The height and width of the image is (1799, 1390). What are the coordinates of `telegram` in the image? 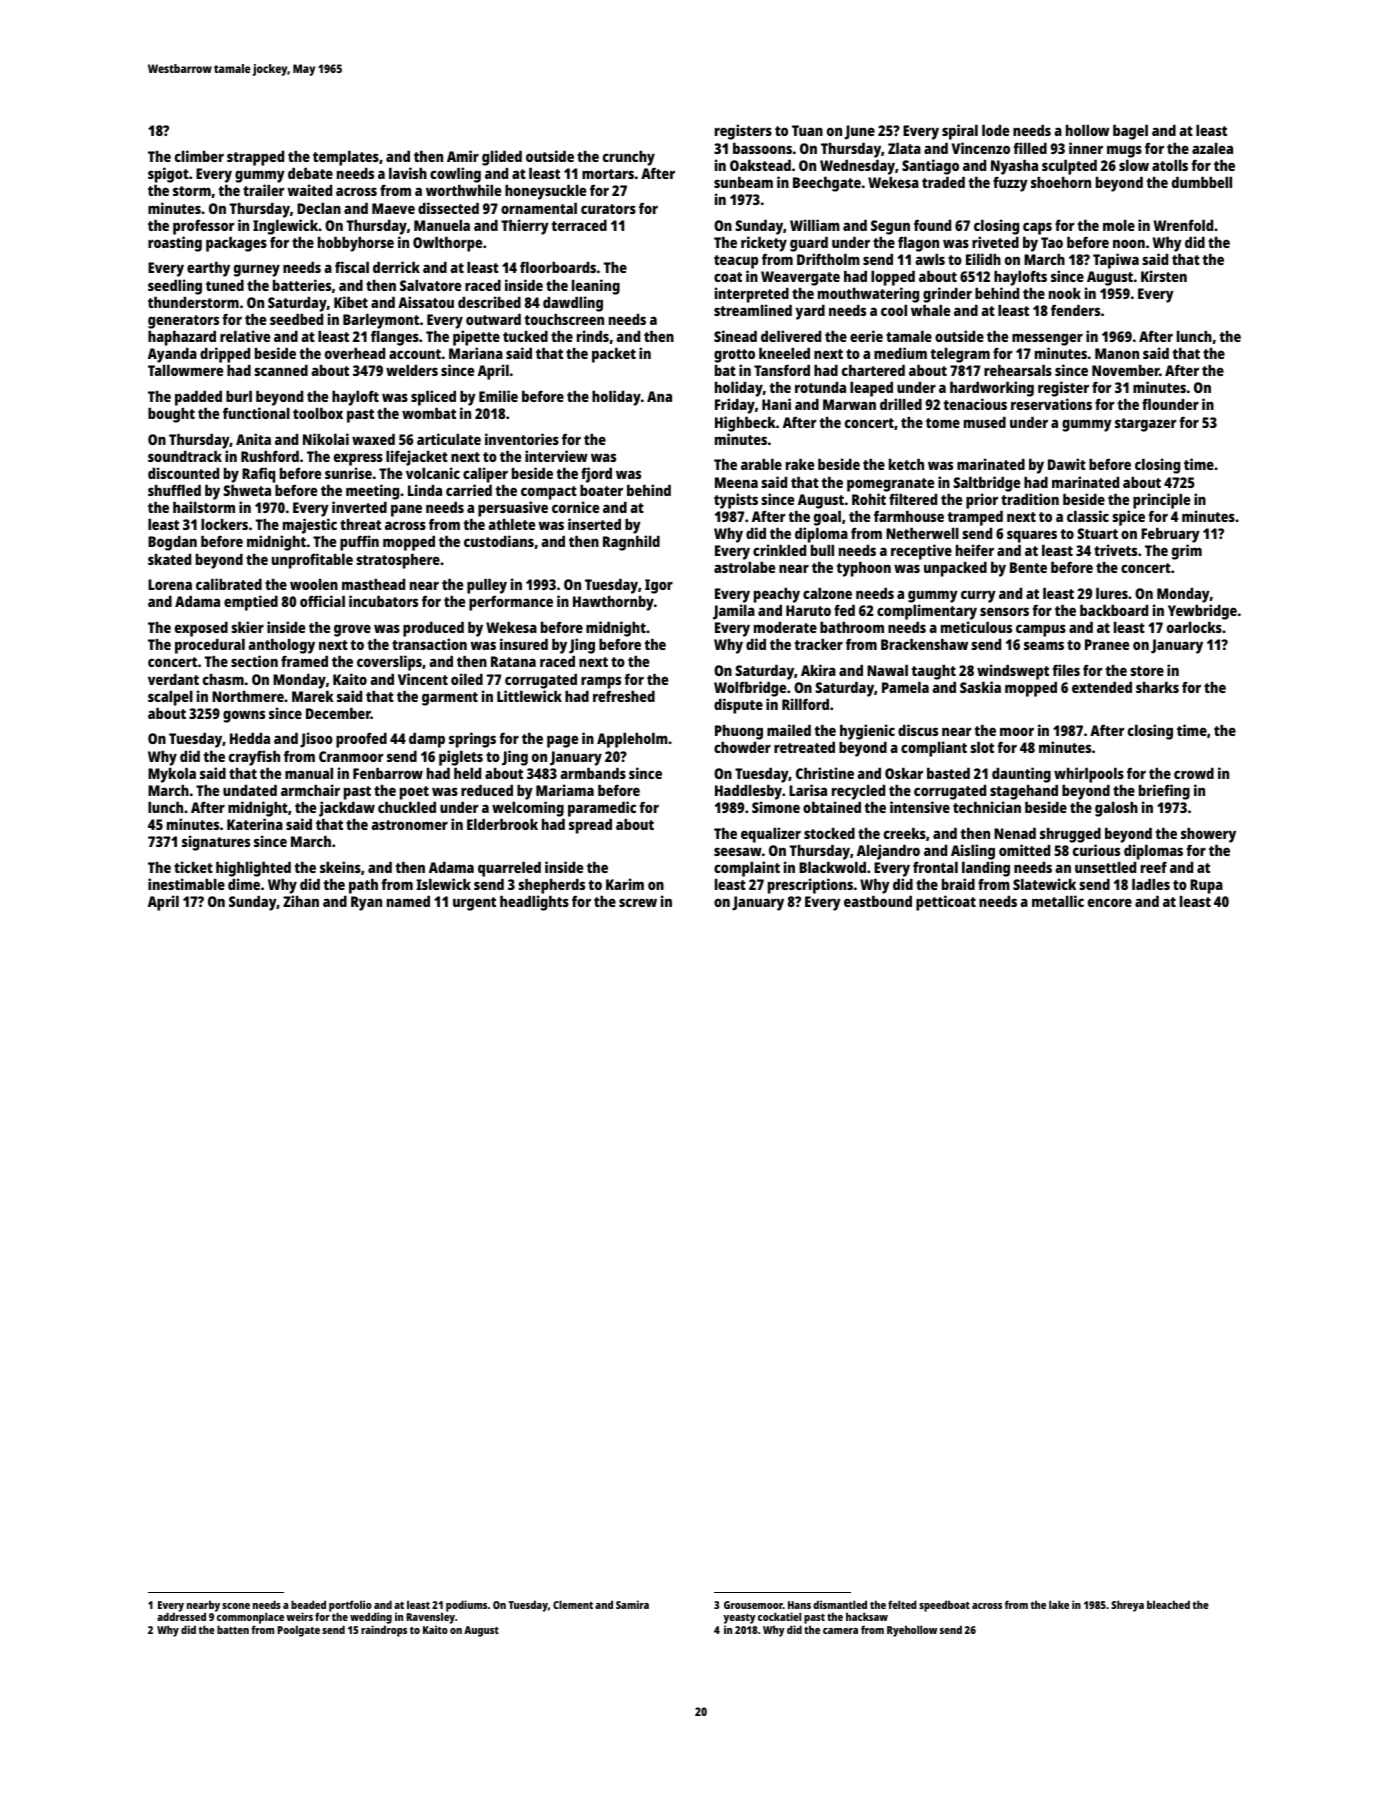 It's located at (960, 355).
